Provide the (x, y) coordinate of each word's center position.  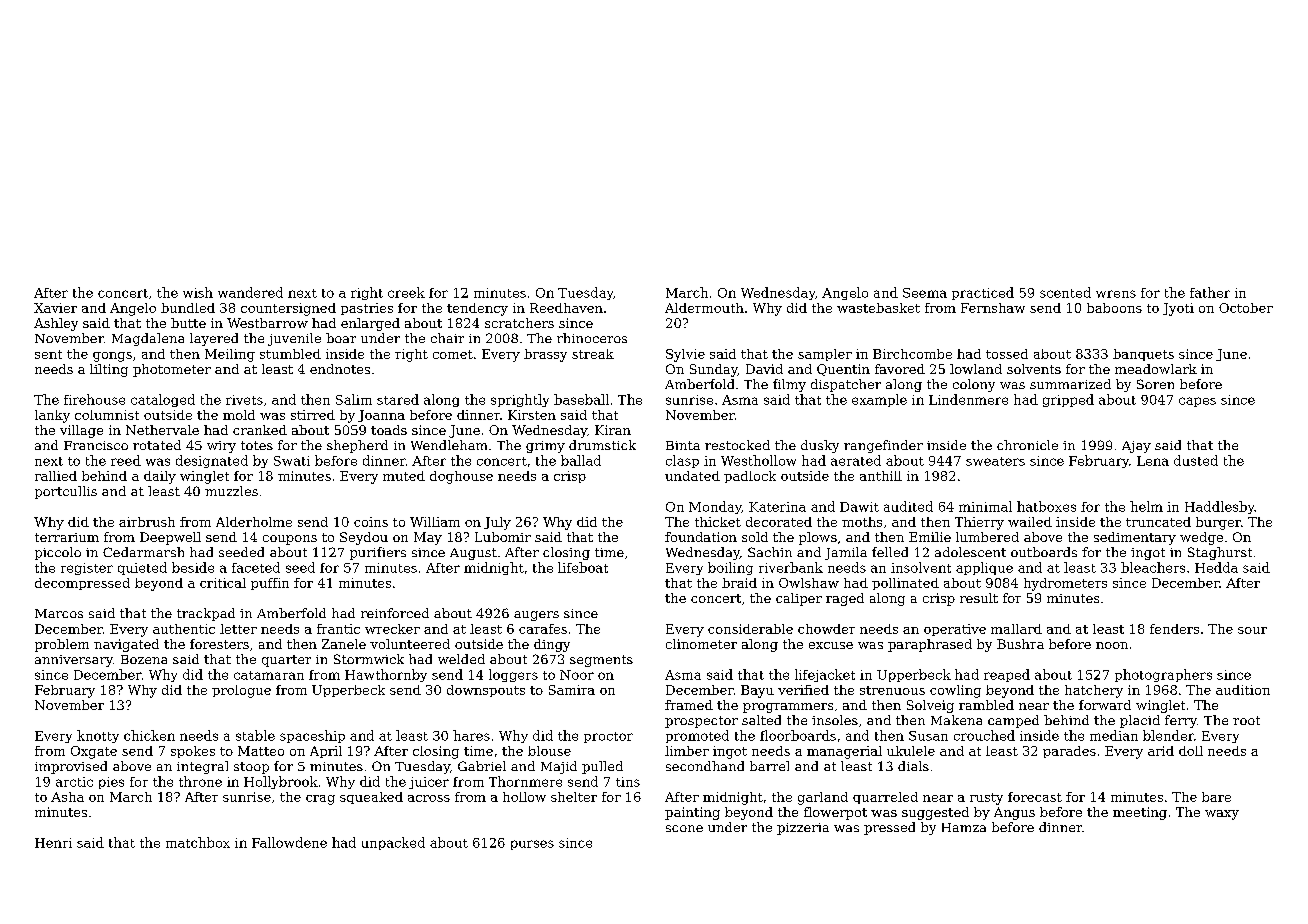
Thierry (979, 523)
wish (198, 292)
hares (471, 735)
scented (1065, 292)
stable (255, 735)
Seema (925, 293)
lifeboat (583, 567)
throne (200, 781)
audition (1243, 690)
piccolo (58, 553)
